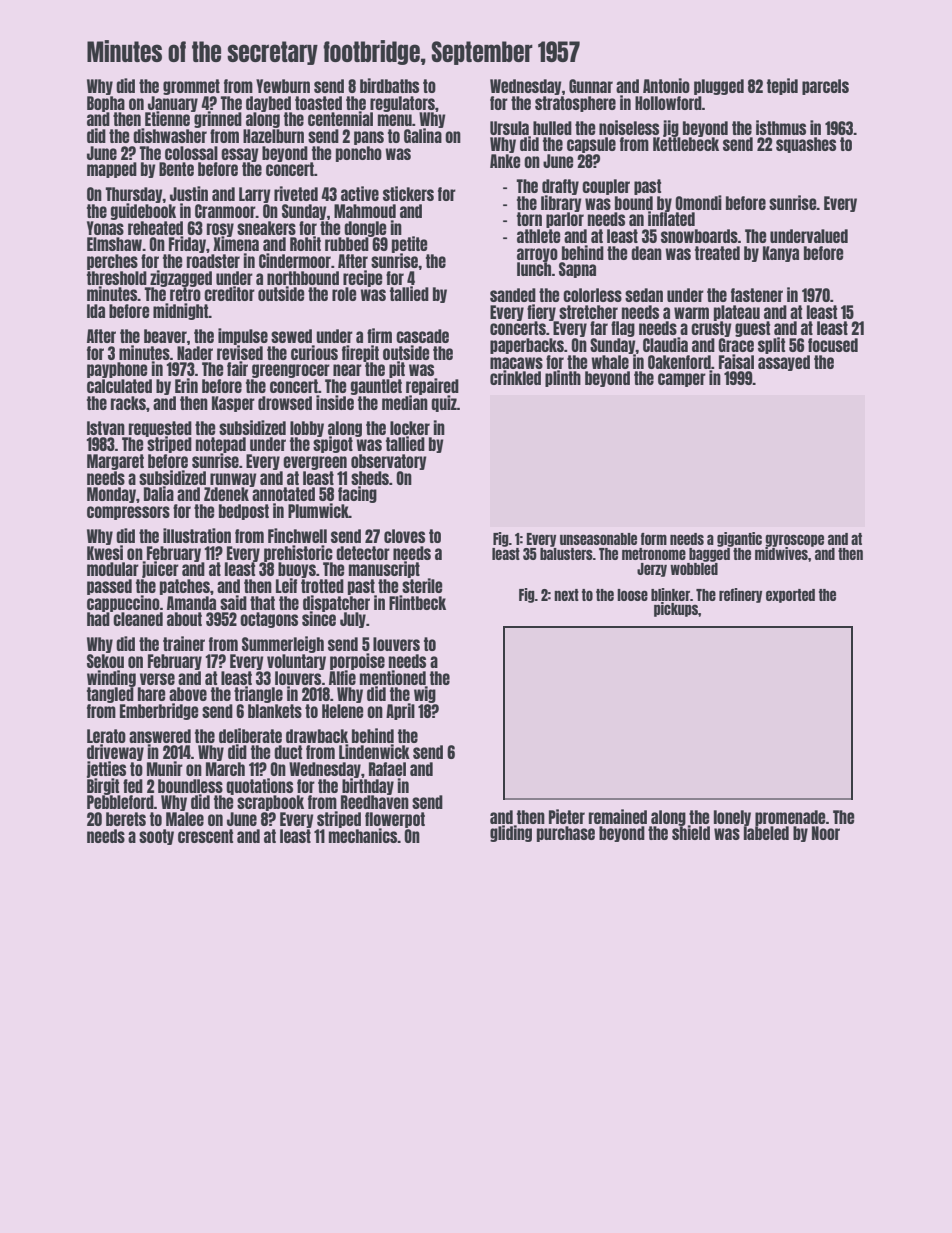  What do you see at coordinates (126, 819) in the screenshot?
I see `berets` at bounding box center [126, 819].
